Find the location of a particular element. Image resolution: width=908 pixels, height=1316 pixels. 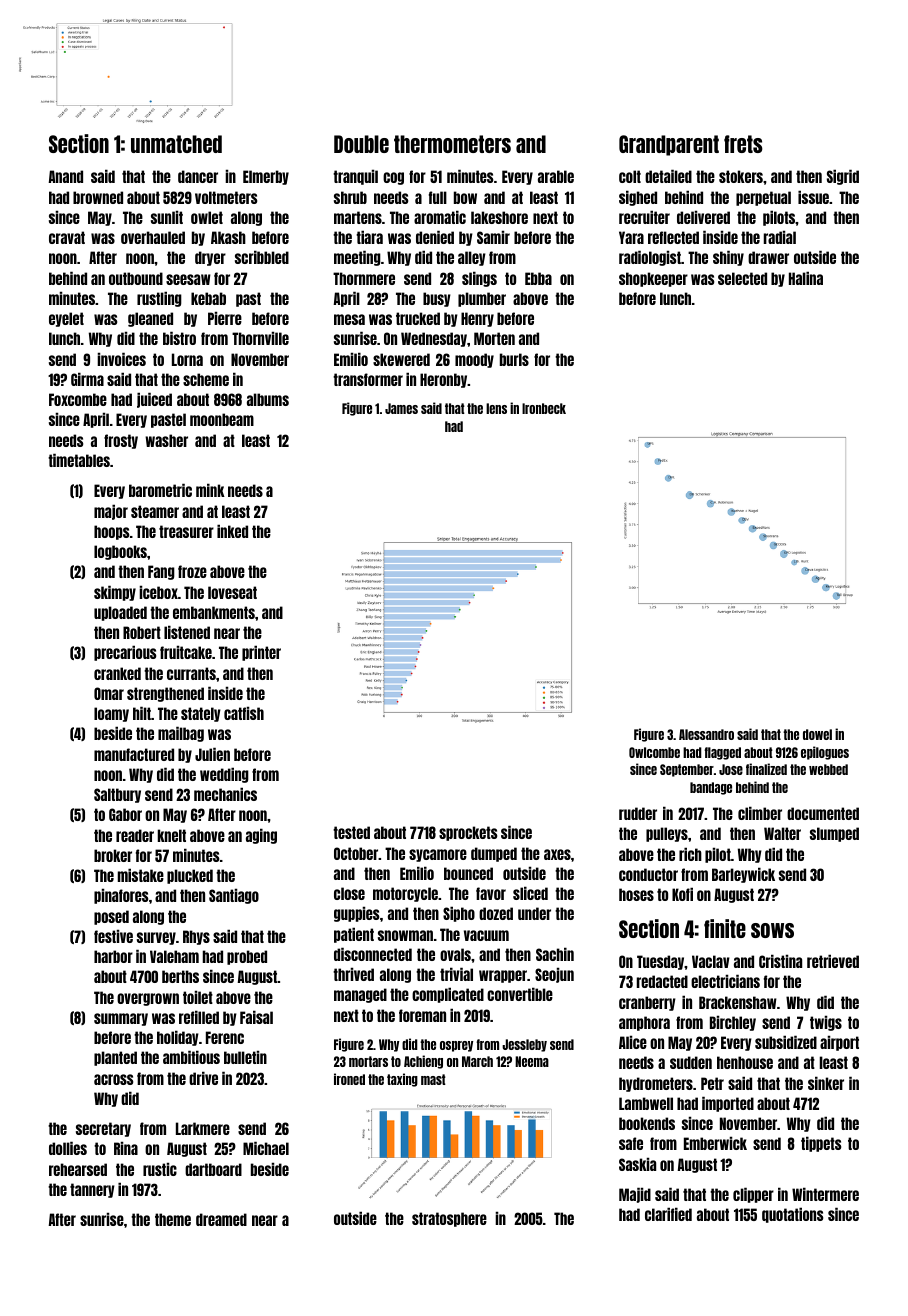

secretary is located at coordinates (103, 1129).
